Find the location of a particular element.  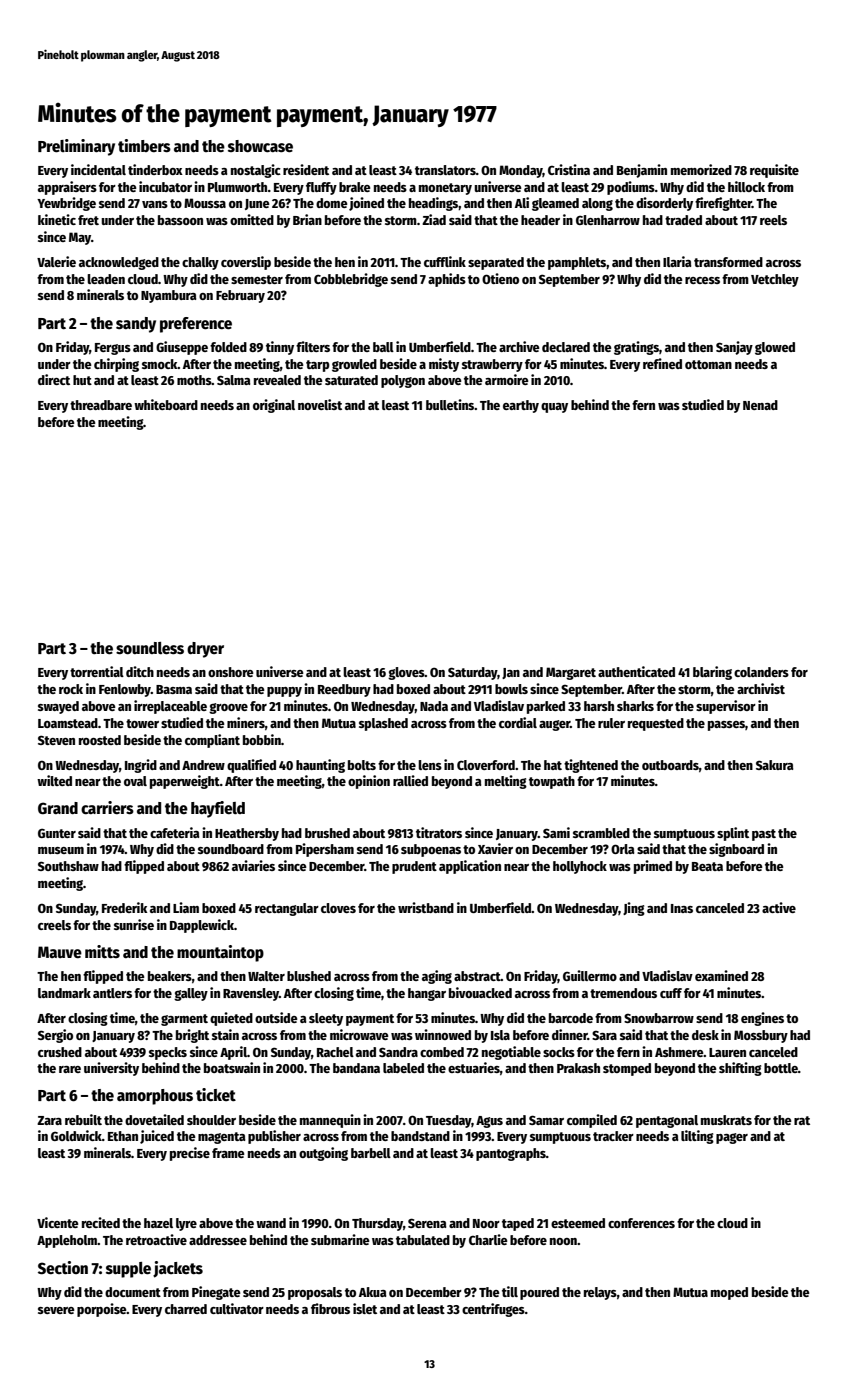

Liam is located at coordinates (186, 907).
